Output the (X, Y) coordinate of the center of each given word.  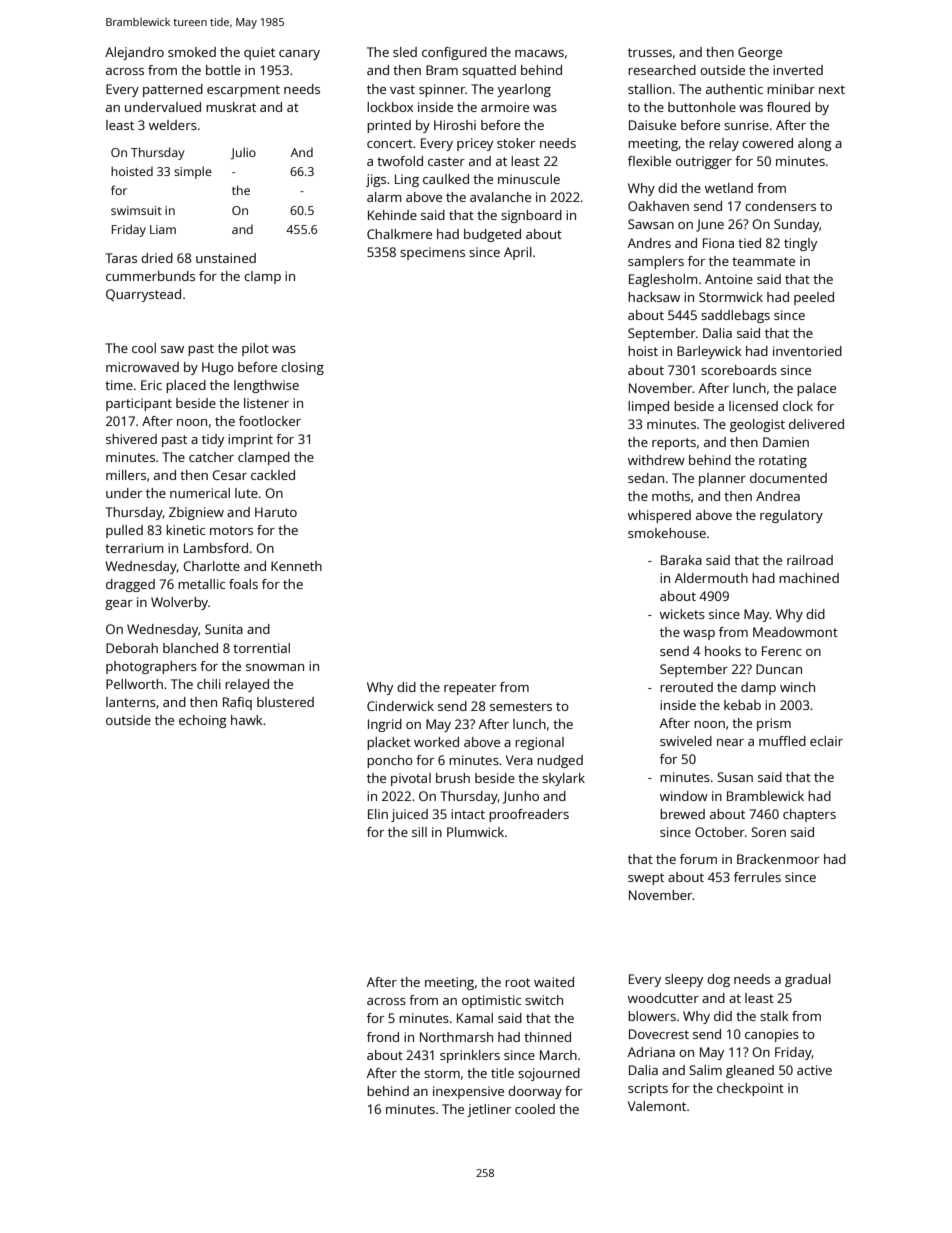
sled (405, 52)
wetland (729, 188)
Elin (378, 814)
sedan (646, 478)
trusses (650, 52)
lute (246, 493)
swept (646, 879)
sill (419, 832)
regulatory (791, 516)
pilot (255, 349)
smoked (192, 52)
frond (383, 1037)
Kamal (475, 1018)
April (518, 253)
